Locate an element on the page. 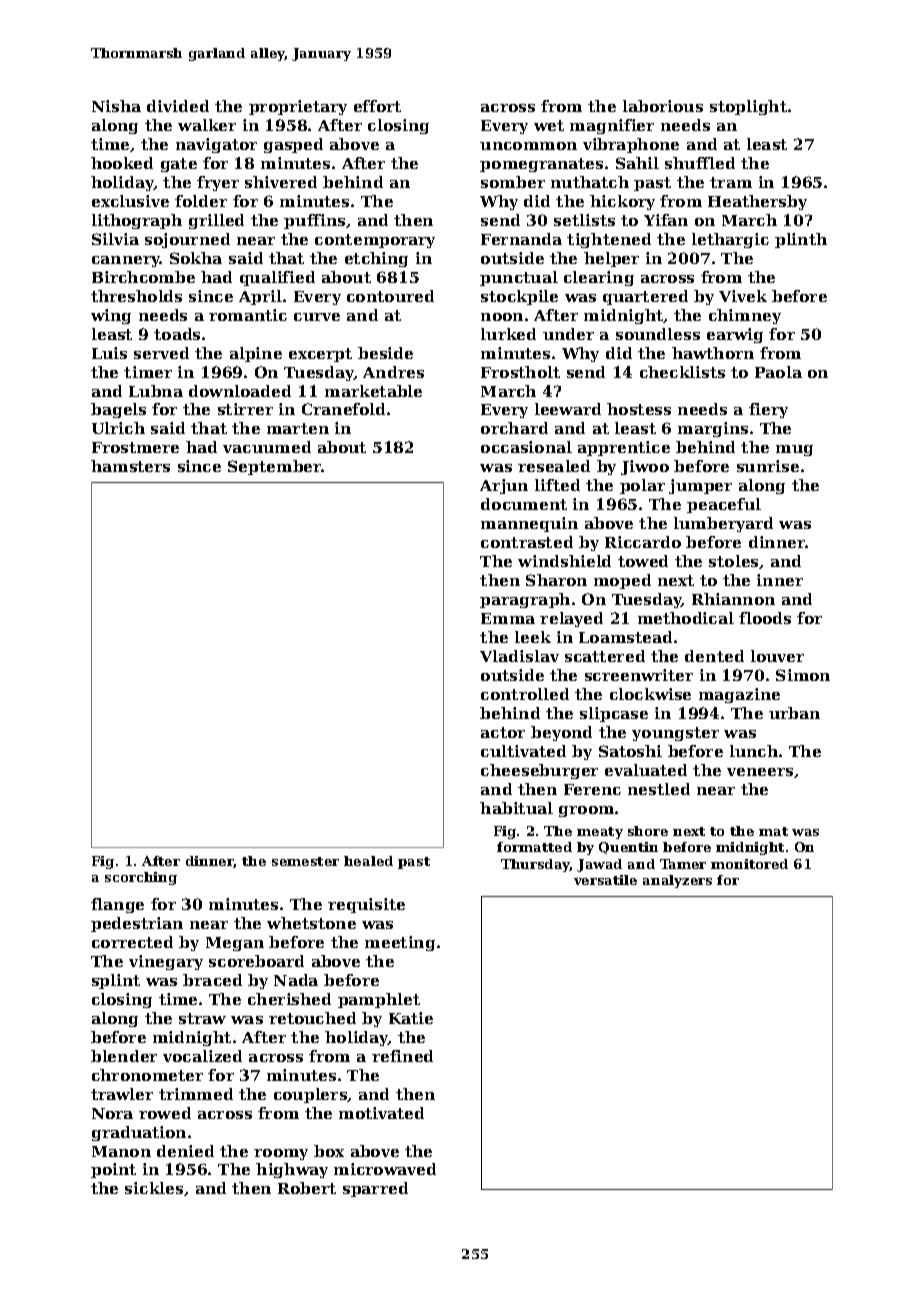  sickles is located at coordinates (154, 1188).
